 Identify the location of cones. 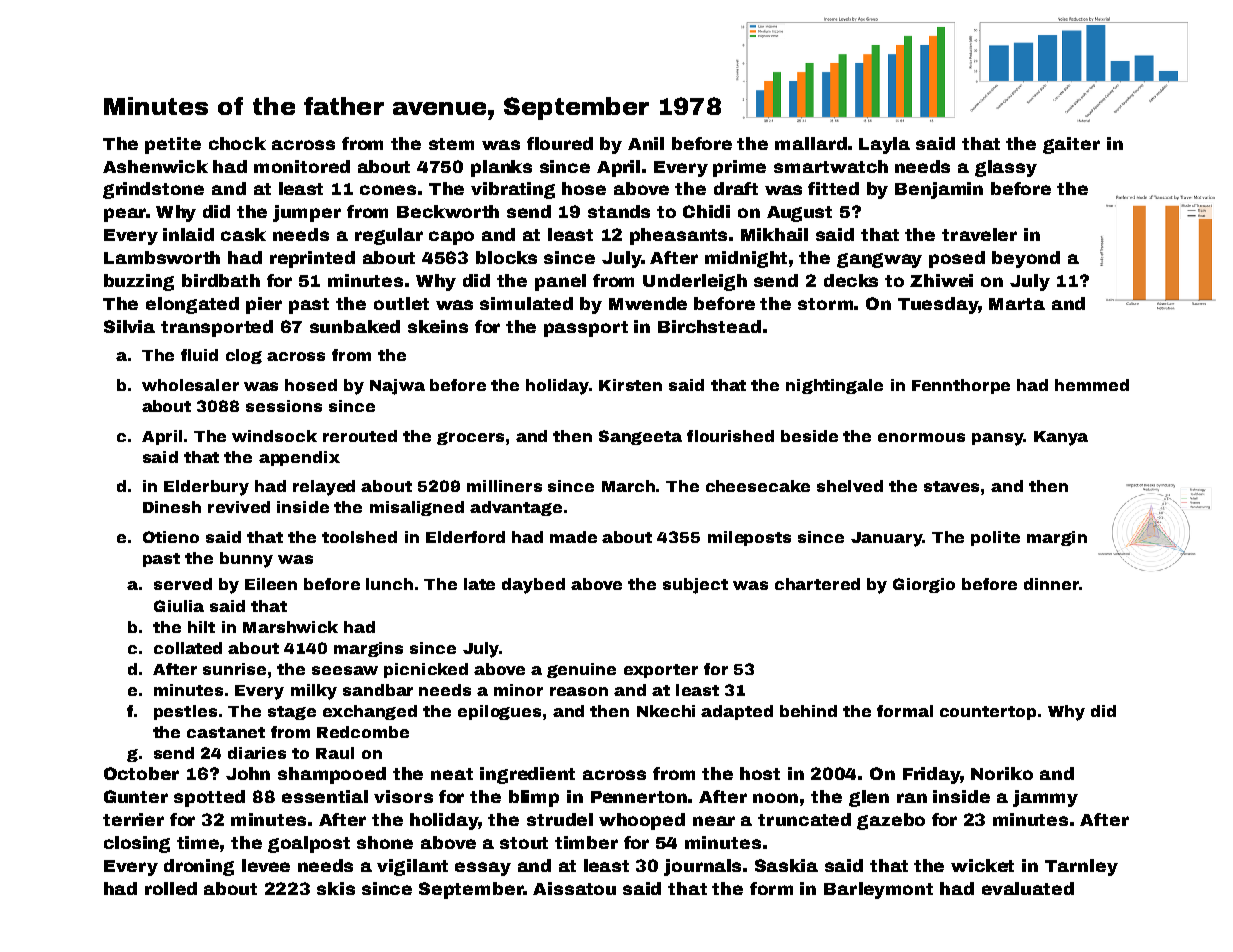
(388, 190).
